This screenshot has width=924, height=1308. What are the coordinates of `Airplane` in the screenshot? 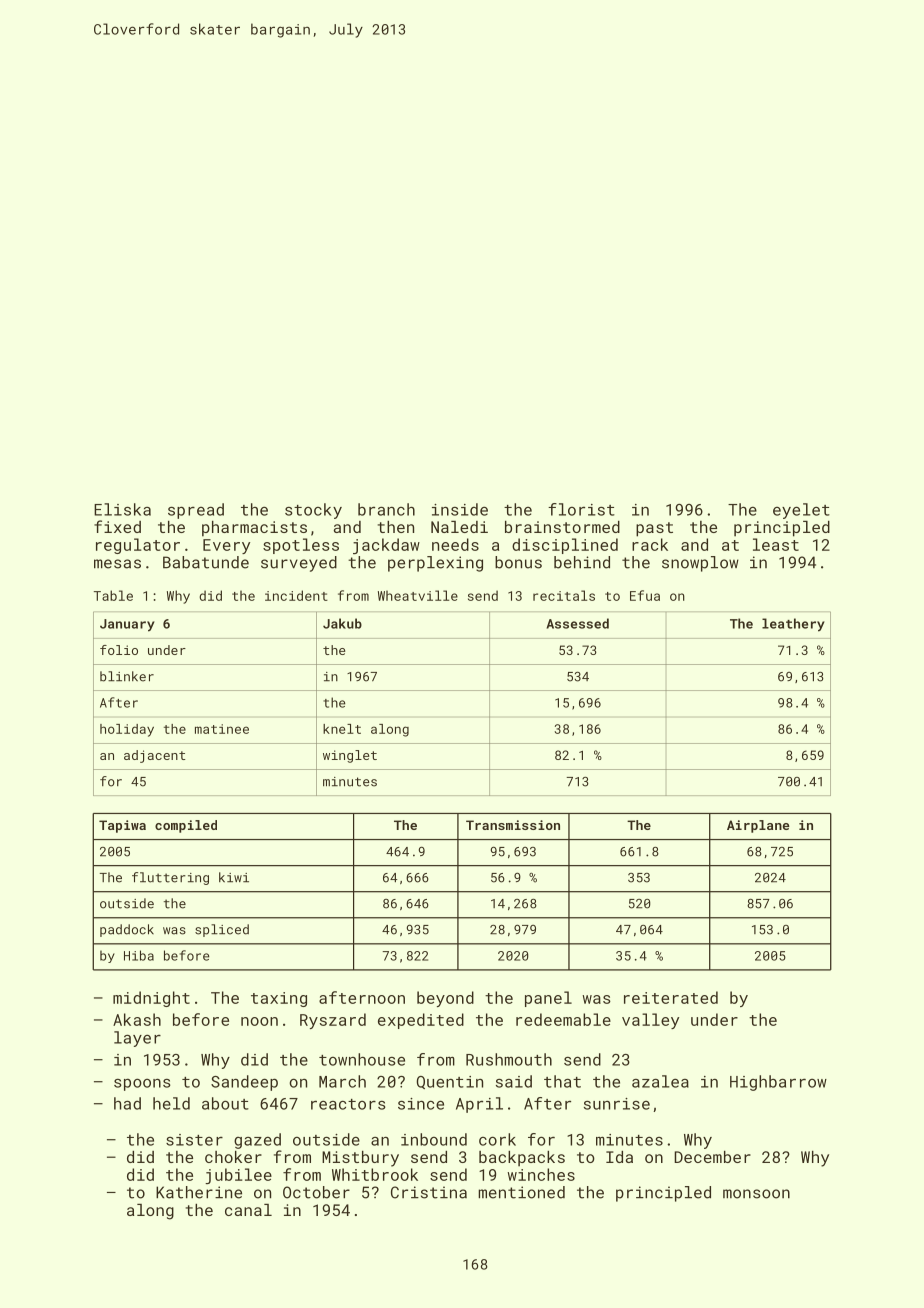 It's located at (758, 826).
